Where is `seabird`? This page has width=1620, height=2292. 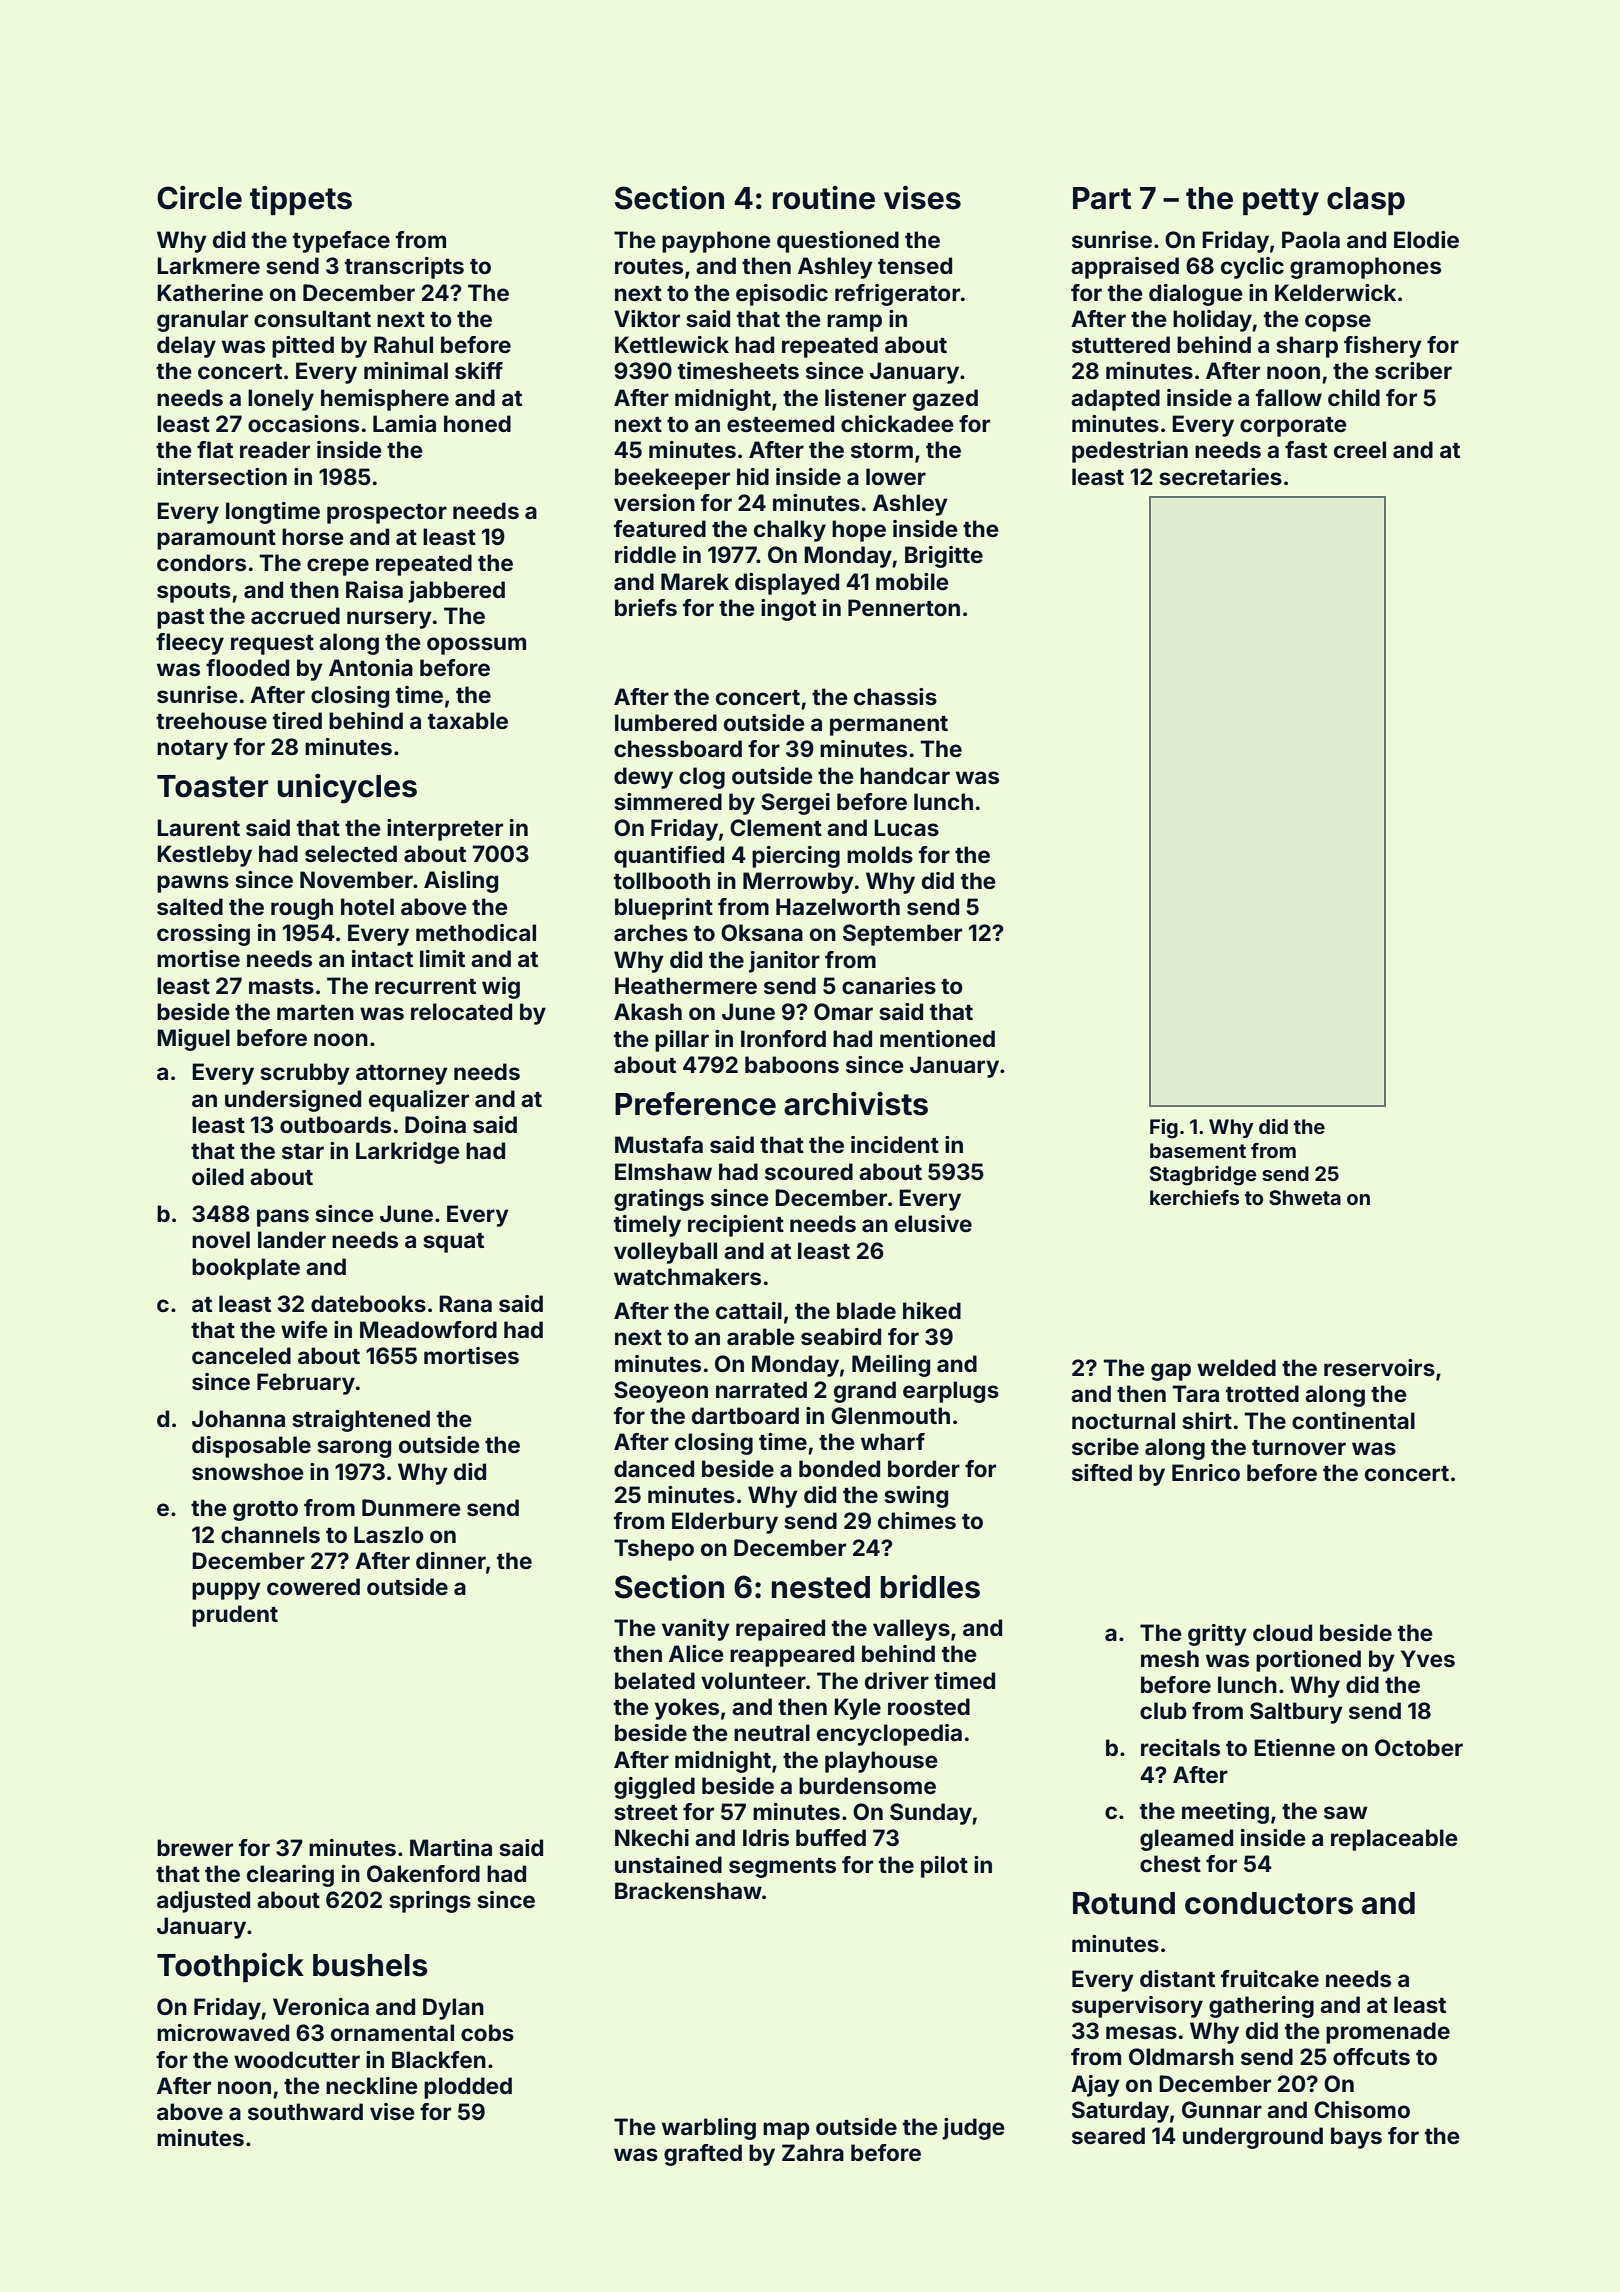
seabird is located at coordinates (841, 1336).
